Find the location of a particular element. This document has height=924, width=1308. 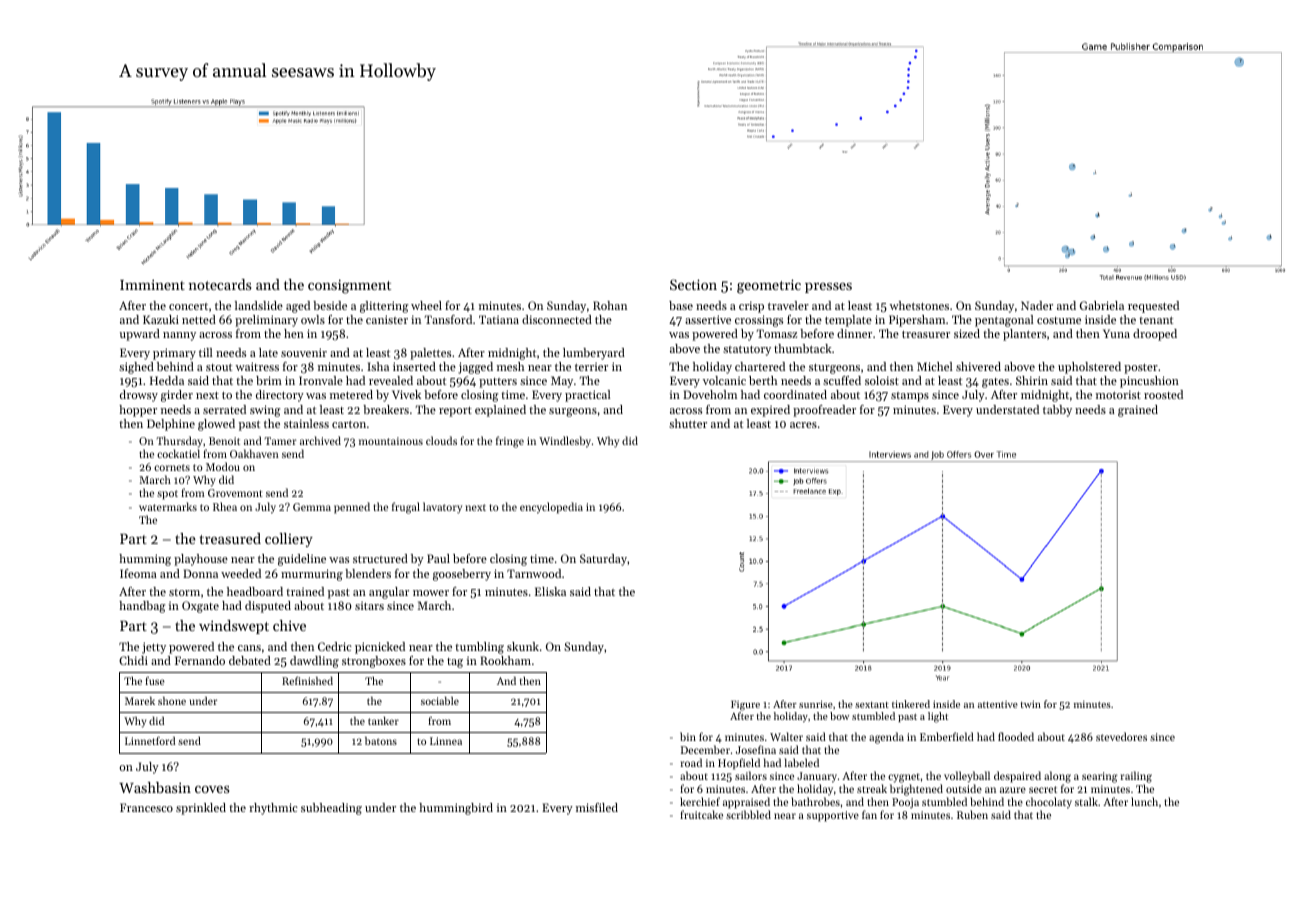

consignment is located at coordinates (349, 286).
